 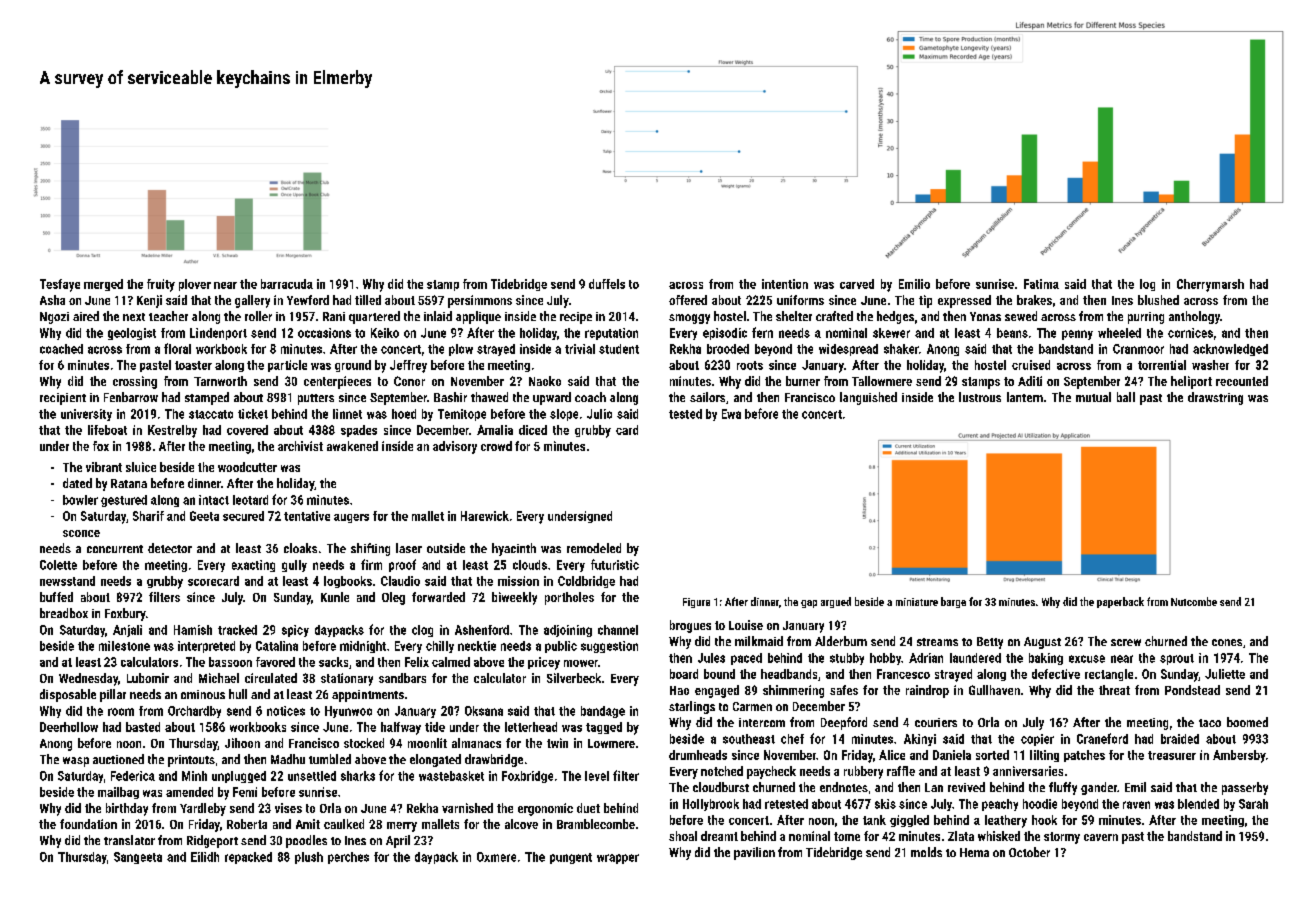 What do you see at coordinates (370, 549) in the screenshot?
I see `shifting` at bounding box center [370, 549].
